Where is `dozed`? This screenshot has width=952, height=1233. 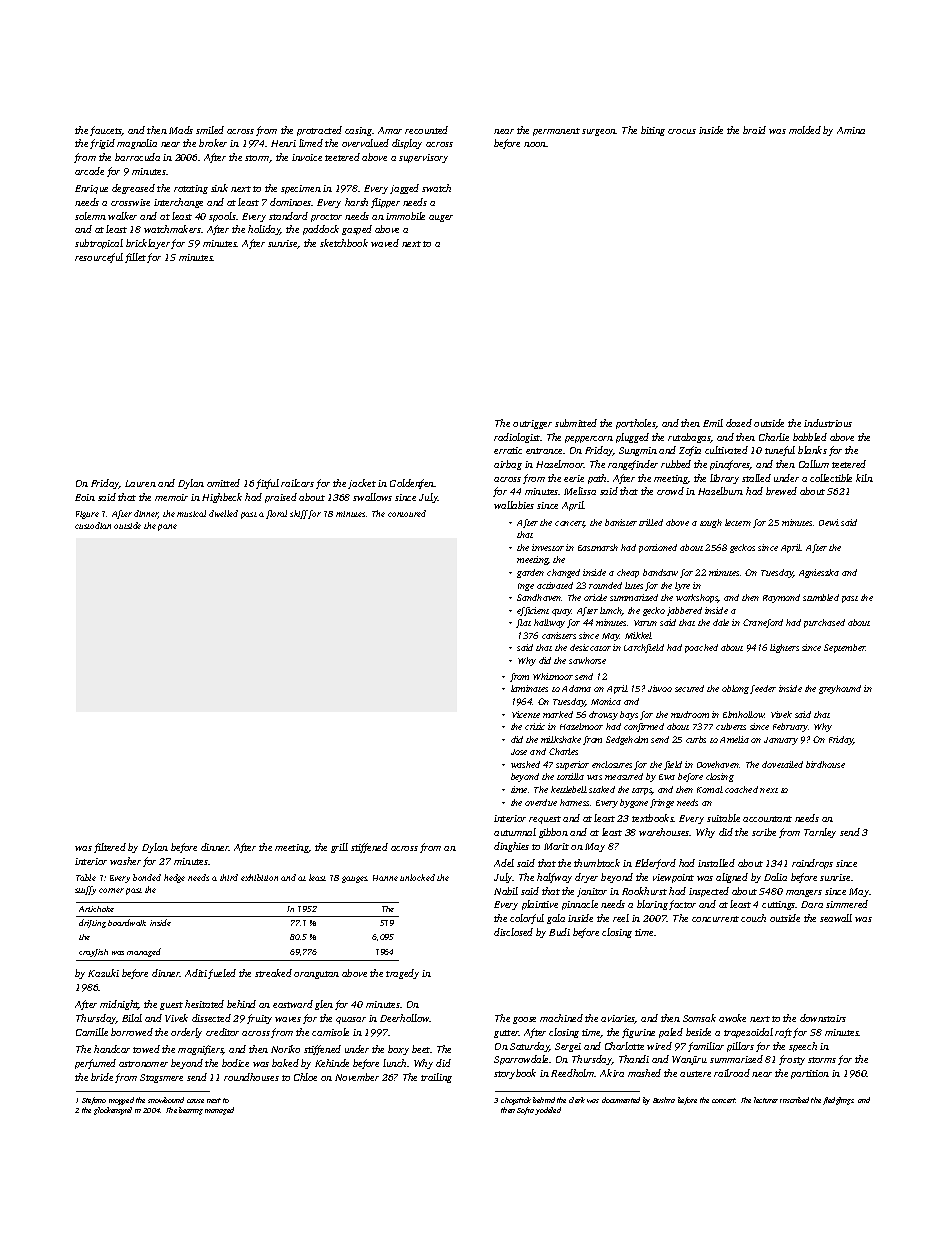
dozed is located at coordinates (739, 423).
